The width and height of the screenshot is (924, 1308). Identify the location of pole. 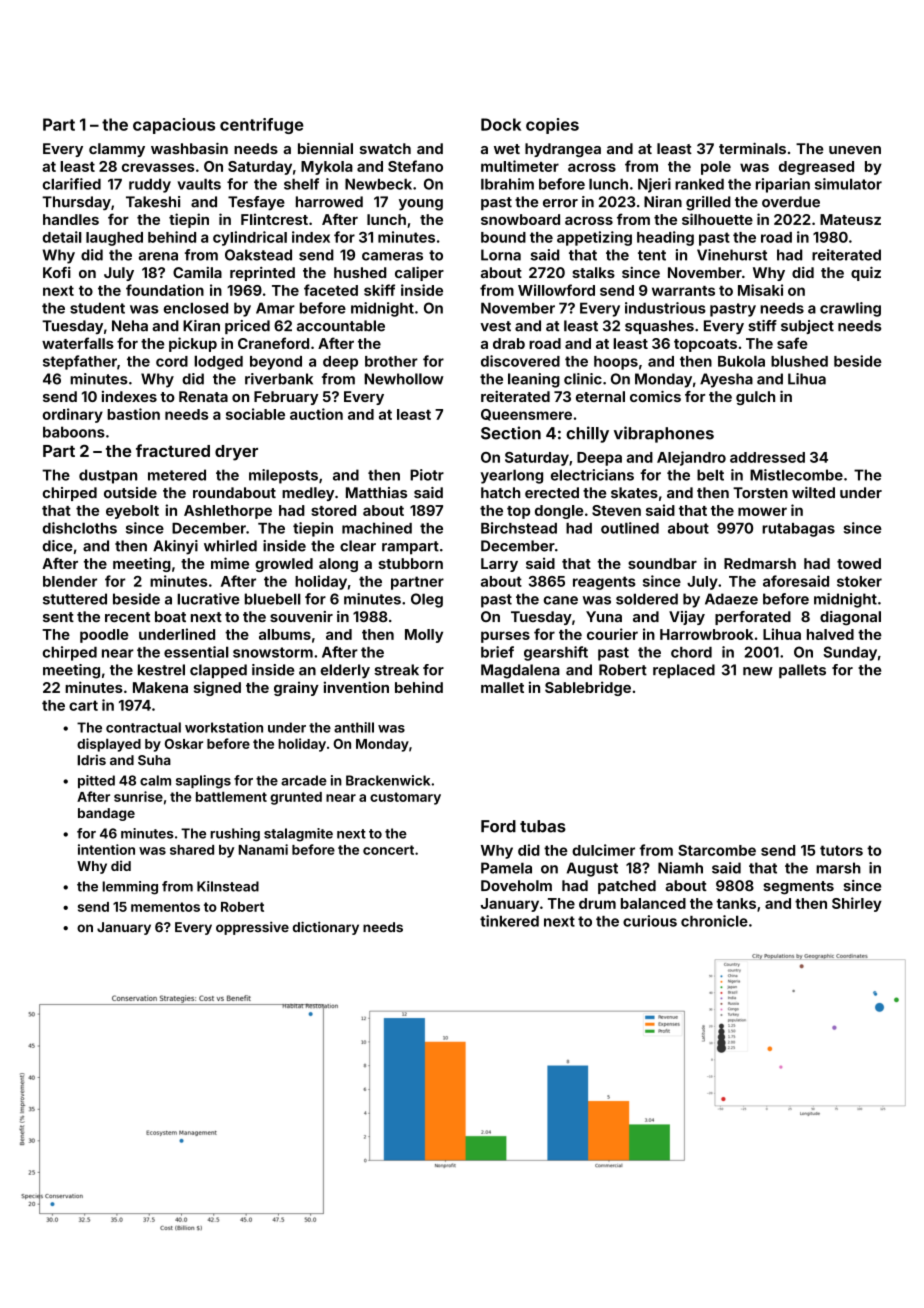
(716, 168).
